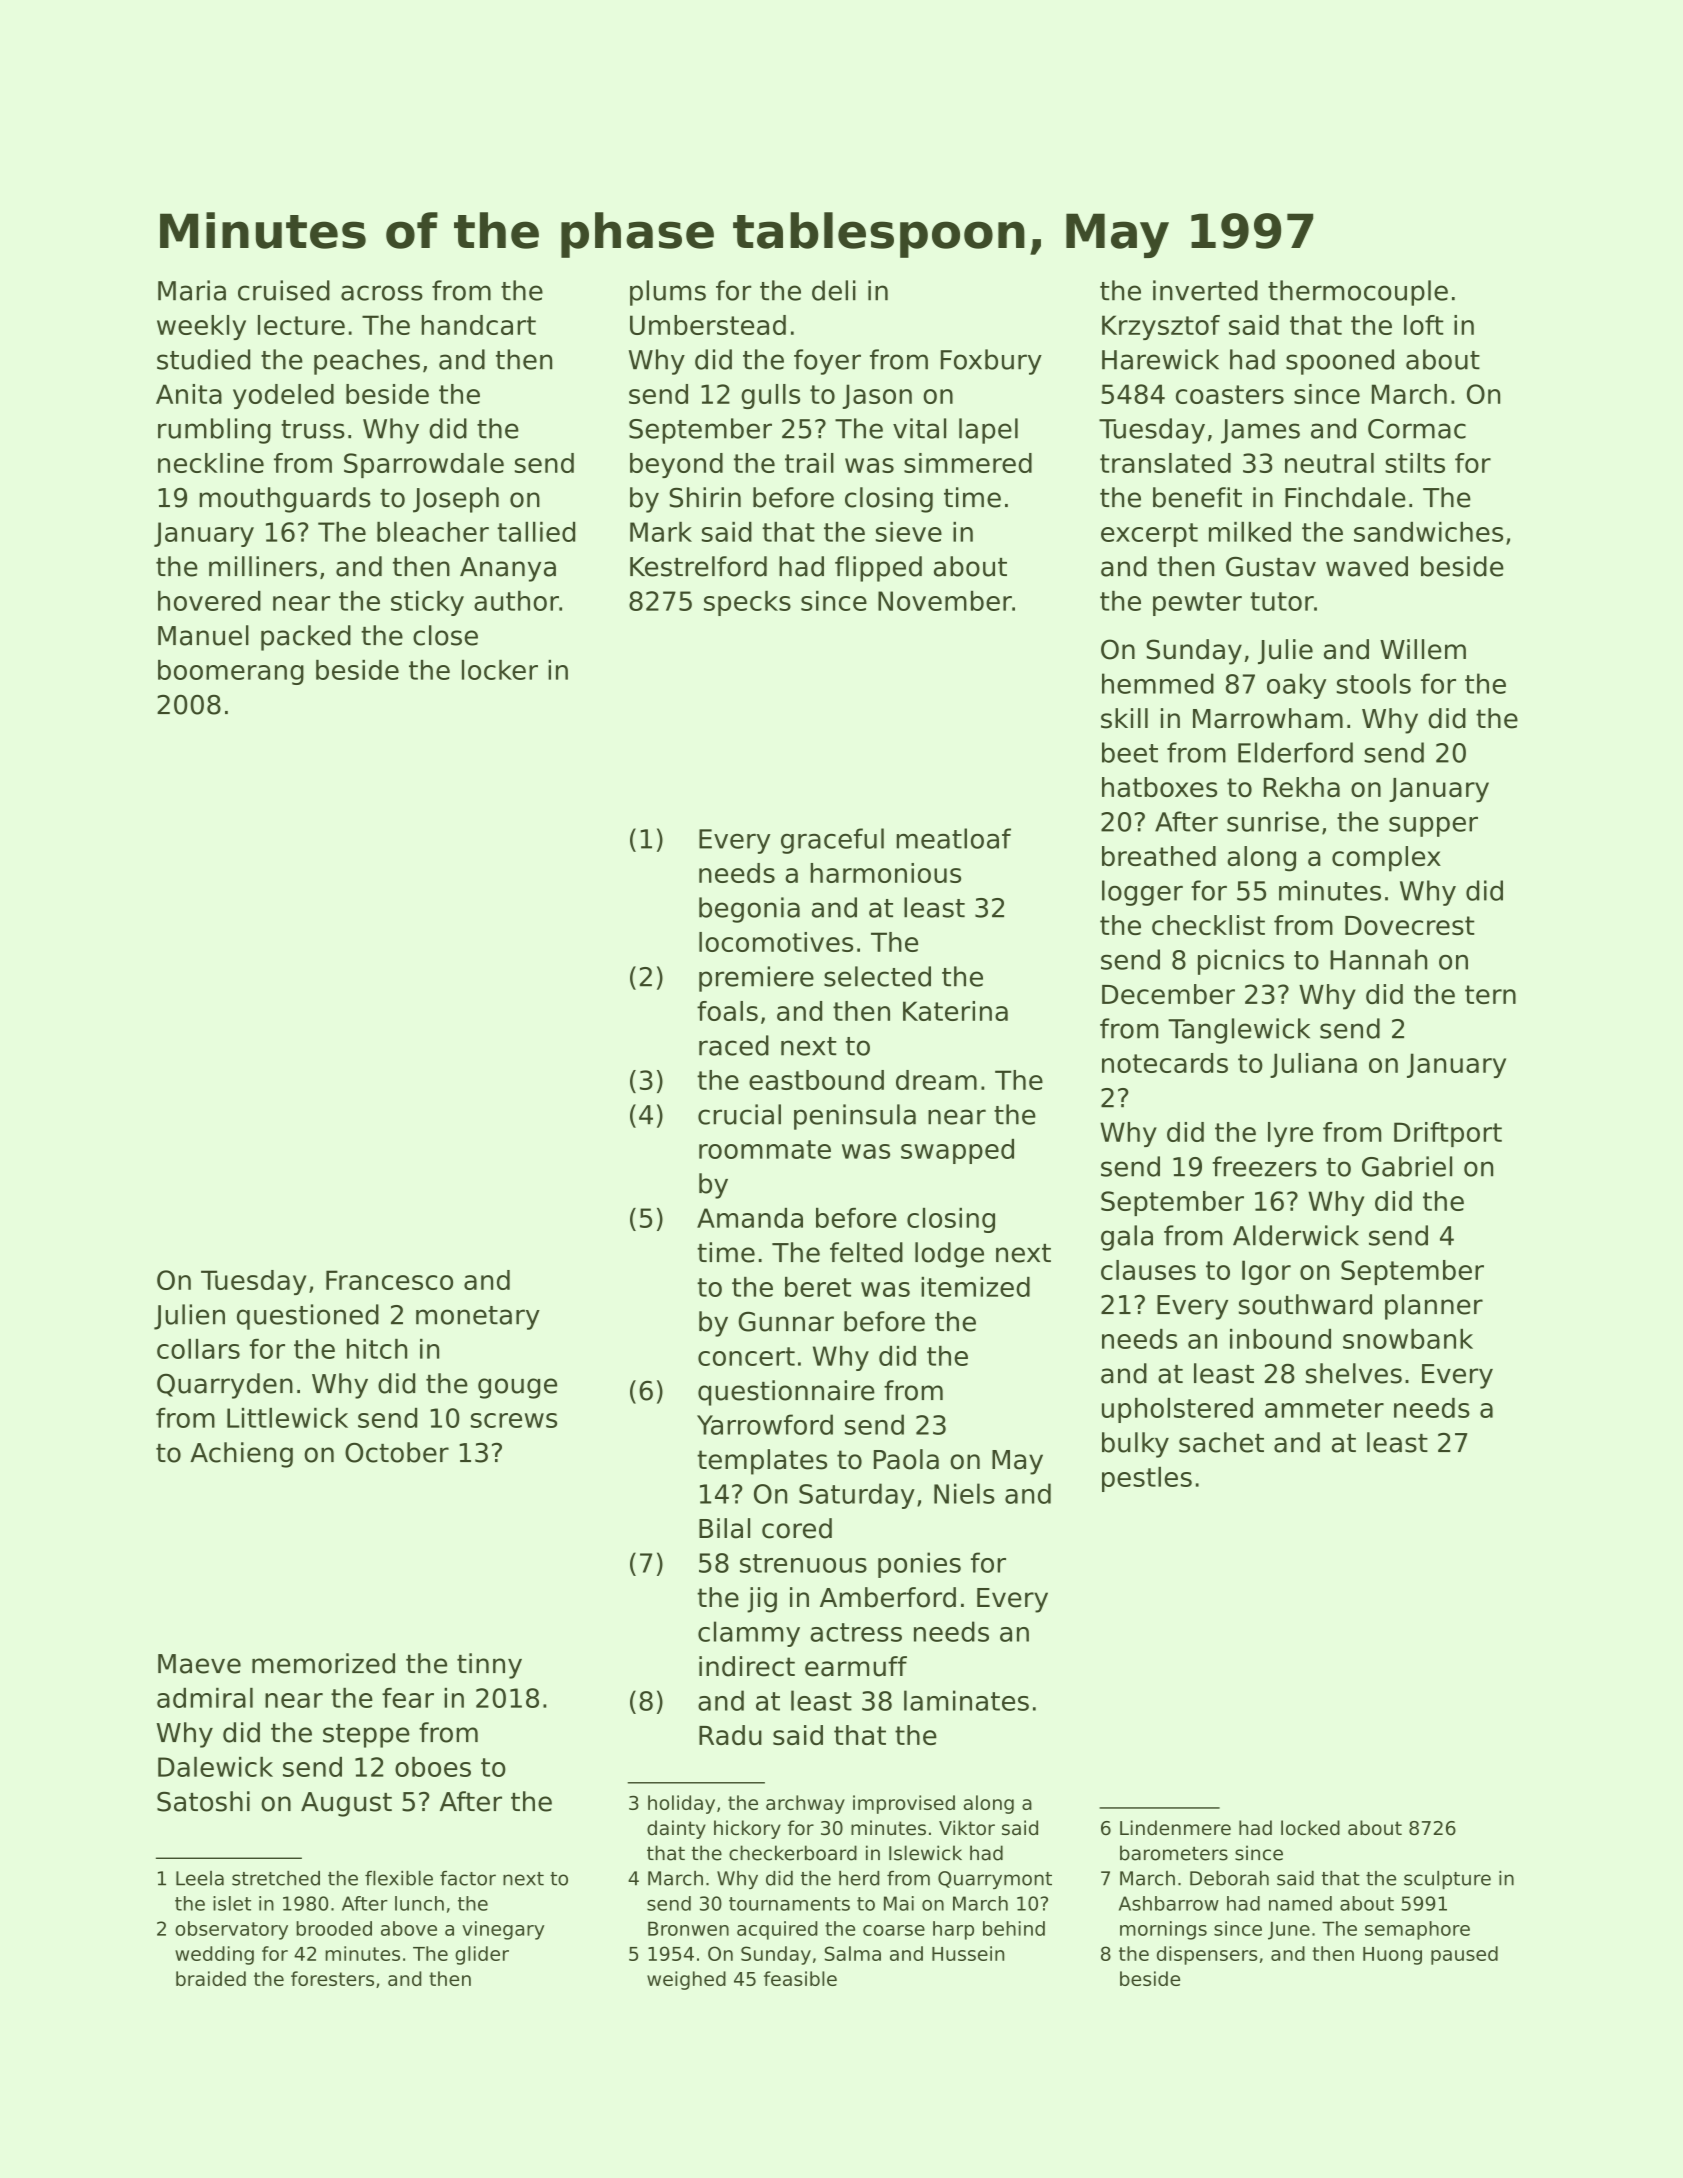 The image size is (1683, 2178). What do you see at coordinates (1358, 293) in the document?
I see `thermocouple` at bounding box center [1358, 293].
